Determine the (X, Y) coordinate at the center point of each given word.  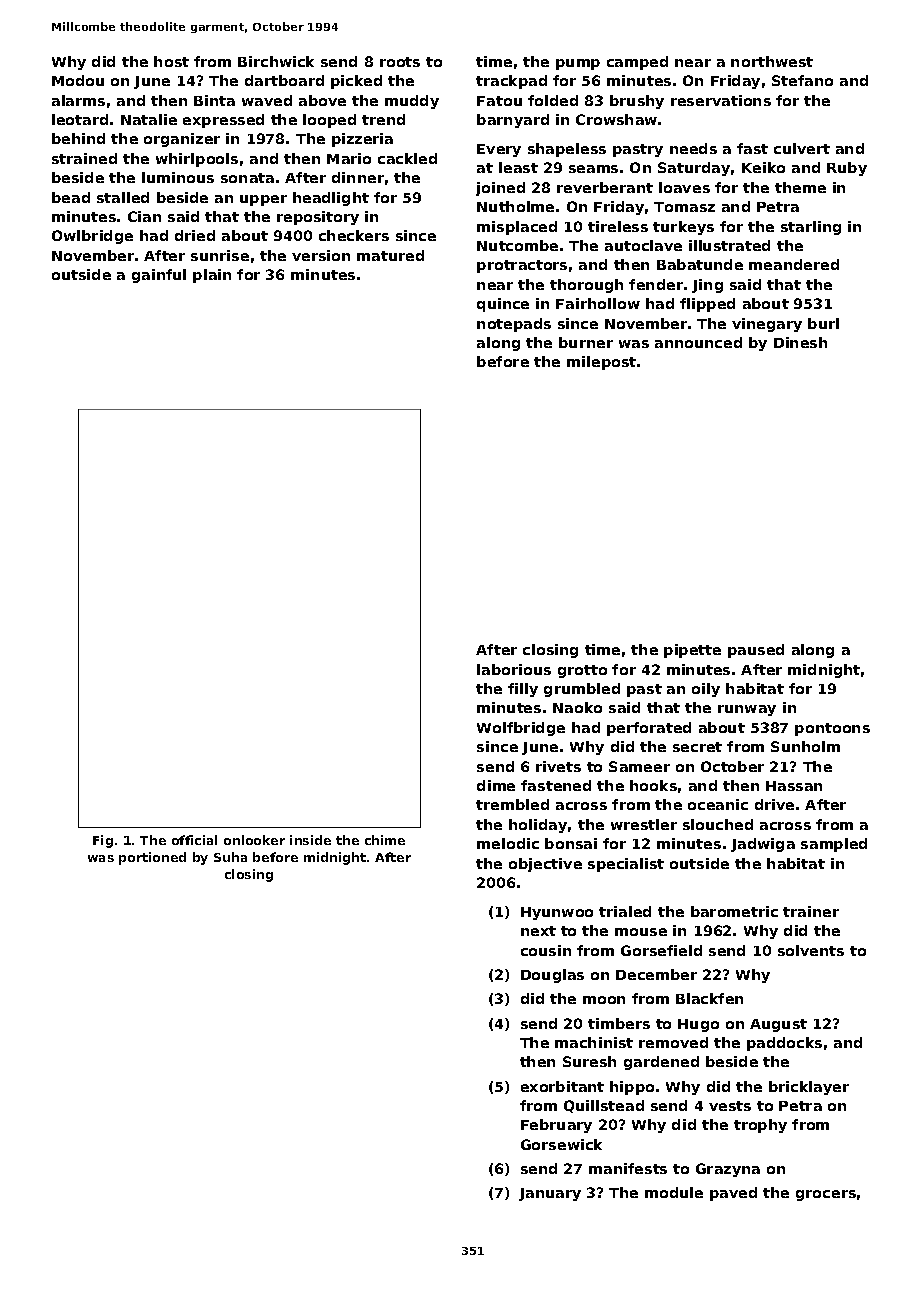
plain (212, 276)
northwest (772, 61)
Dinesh (800, 342)
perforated (649, 729)
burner (586, 342)
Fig (103, 841)
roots (400, 62)
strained (84, 158)
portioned (152, 858)
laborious (514, 669)
